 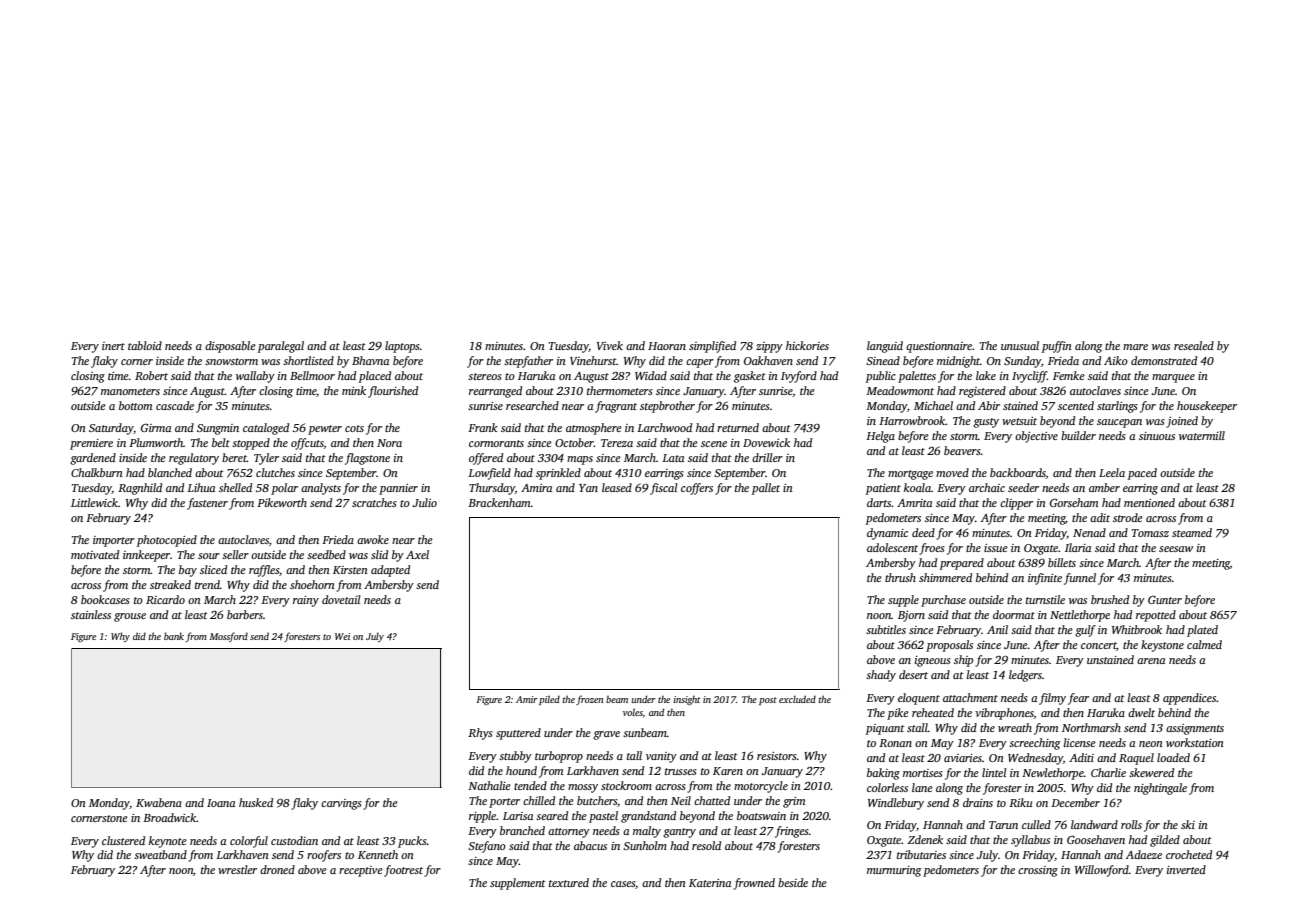 I want to click on simplified, so click(x=712, y=347).
